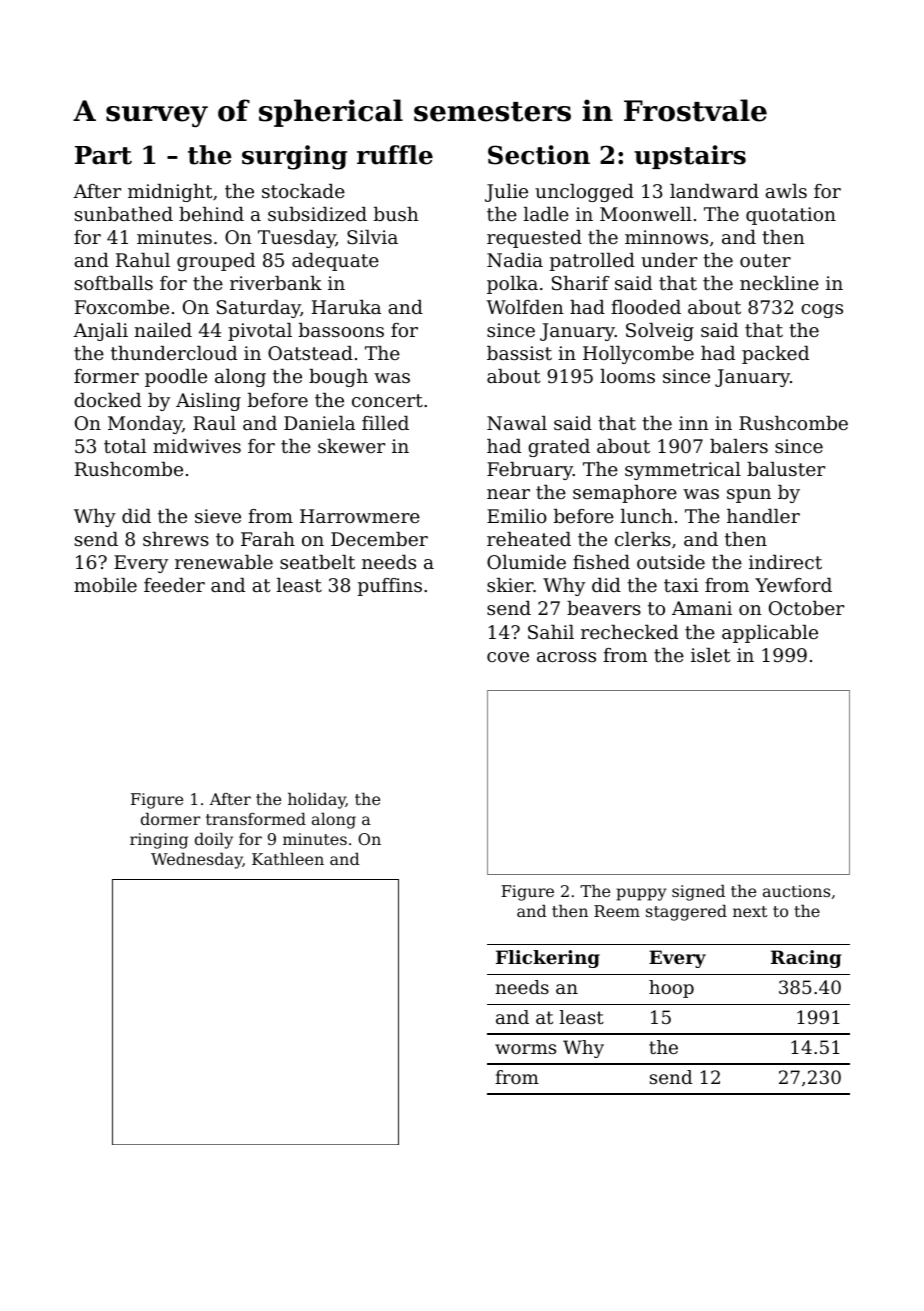 The image size is (924, 1311). I want to click on skier, so click(510, 585).
